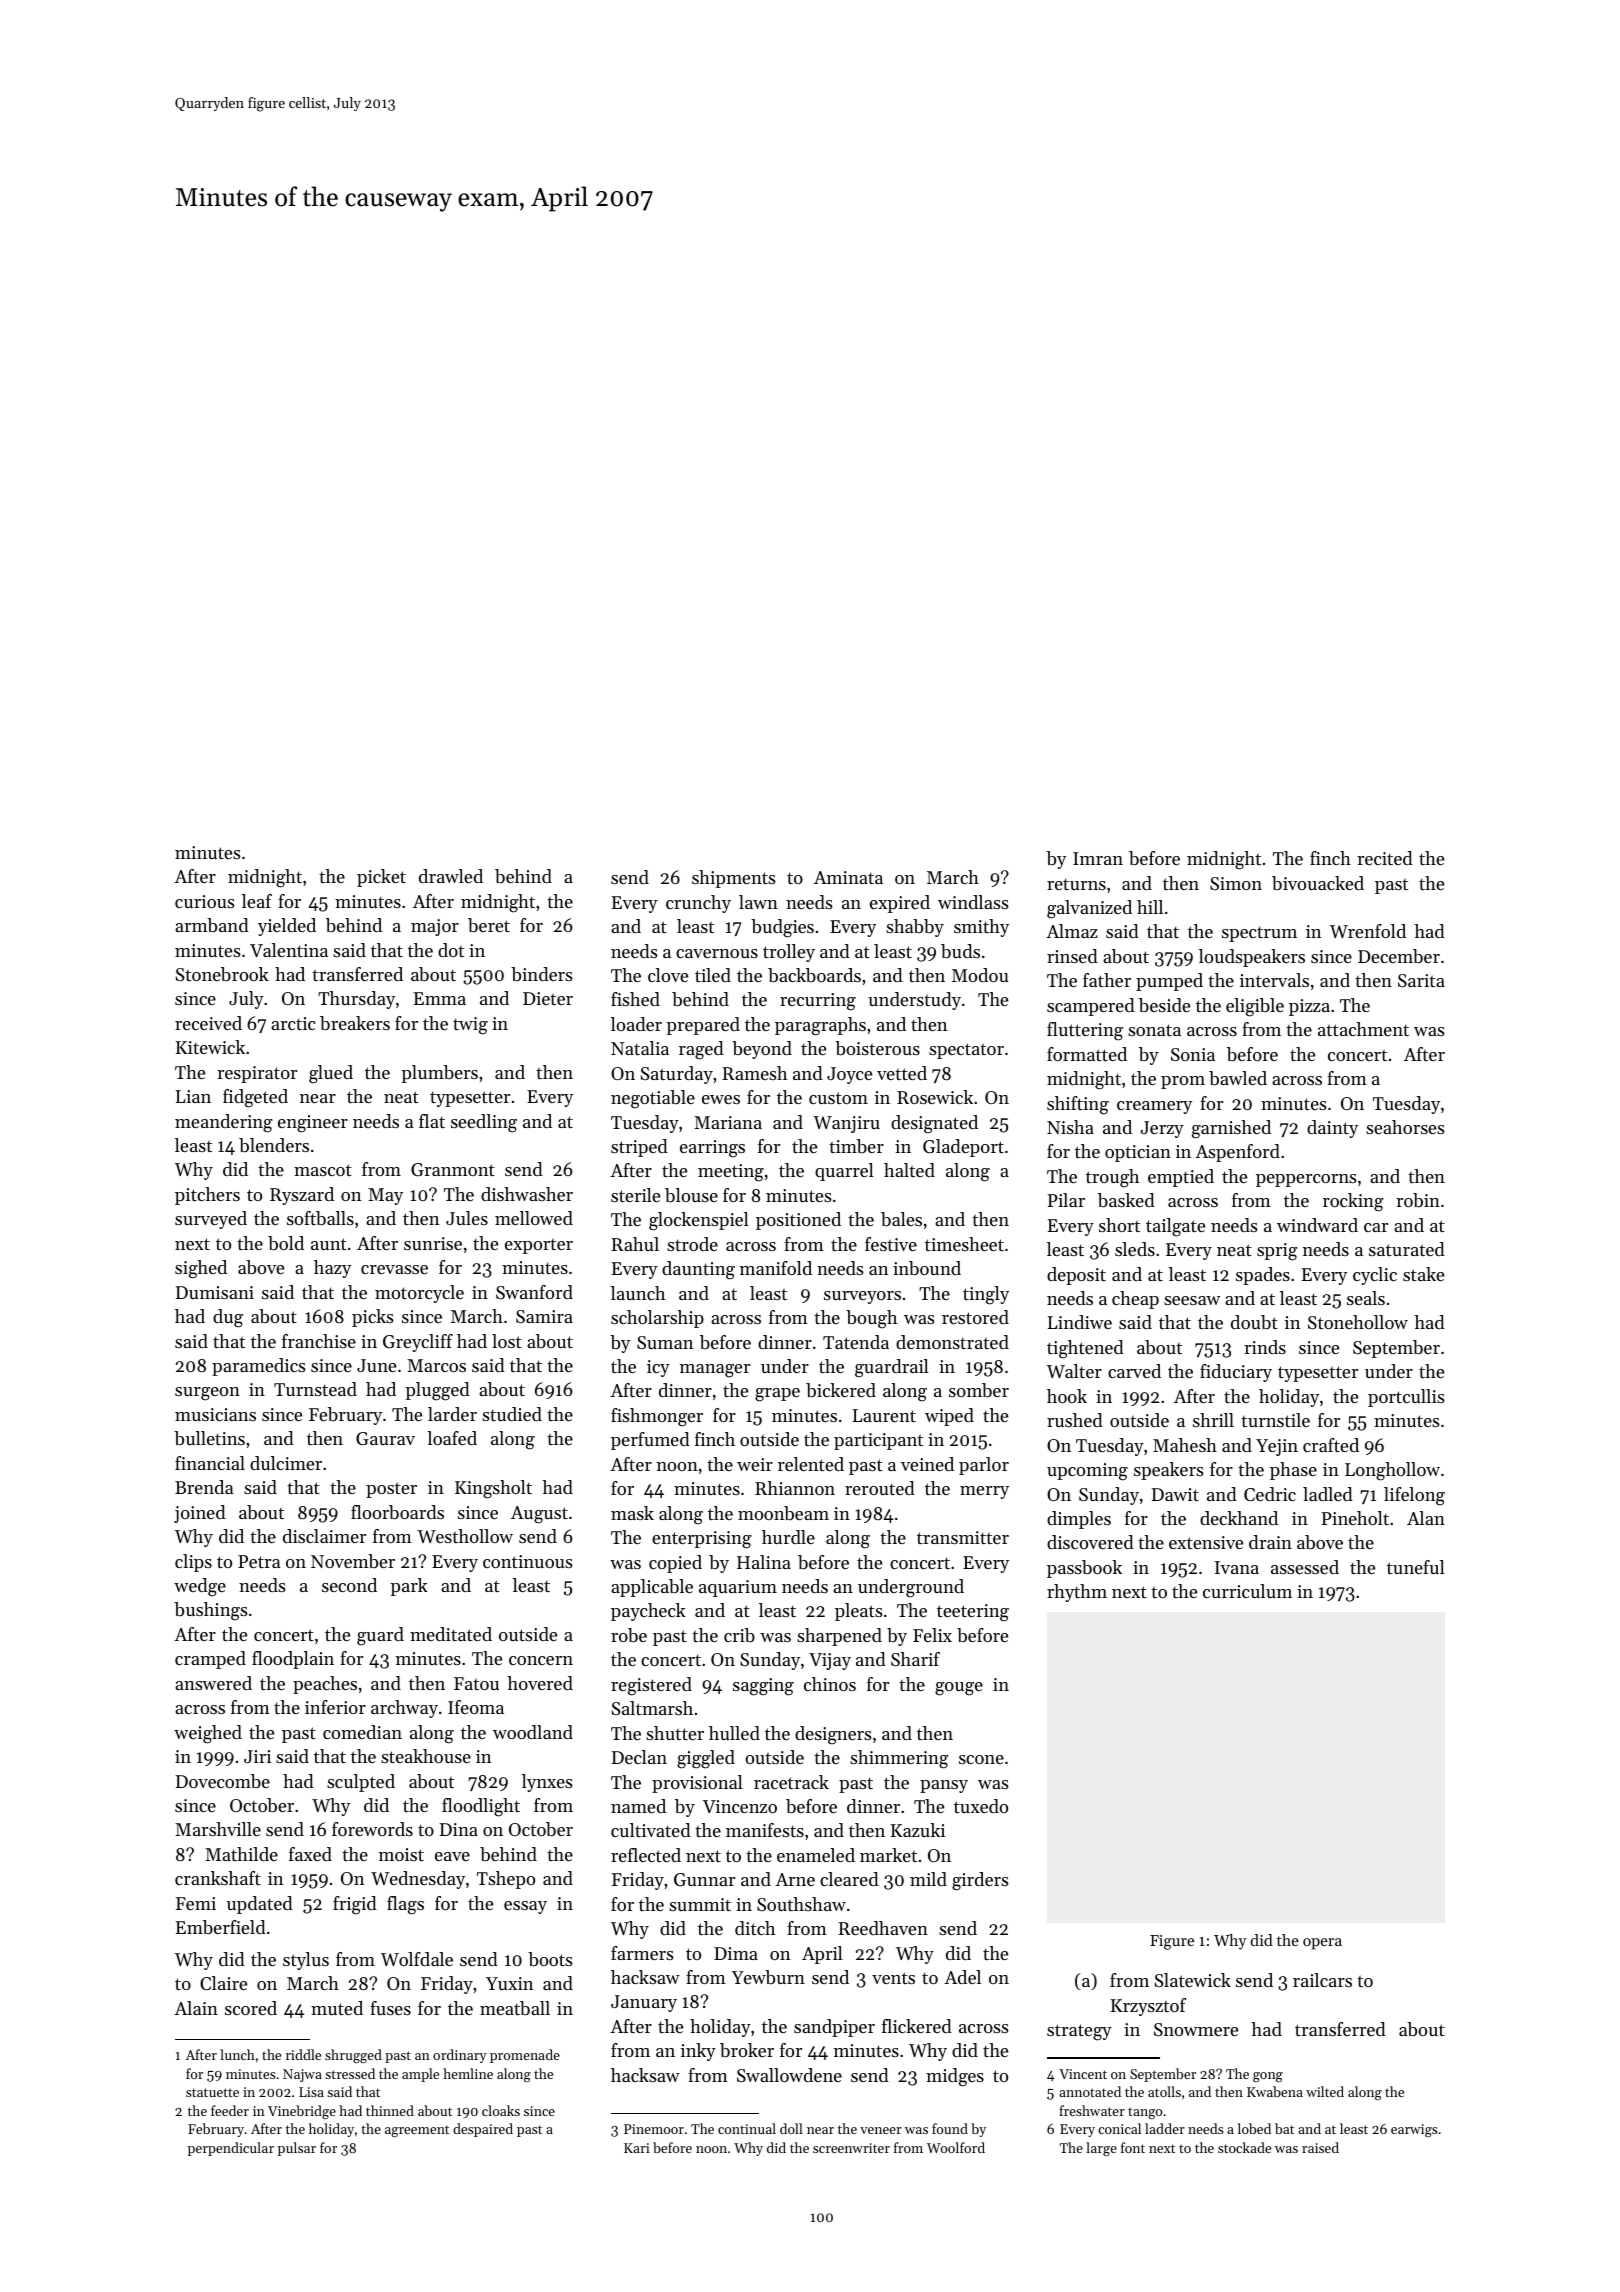  I want to click on vents, so click(893, 1978).
